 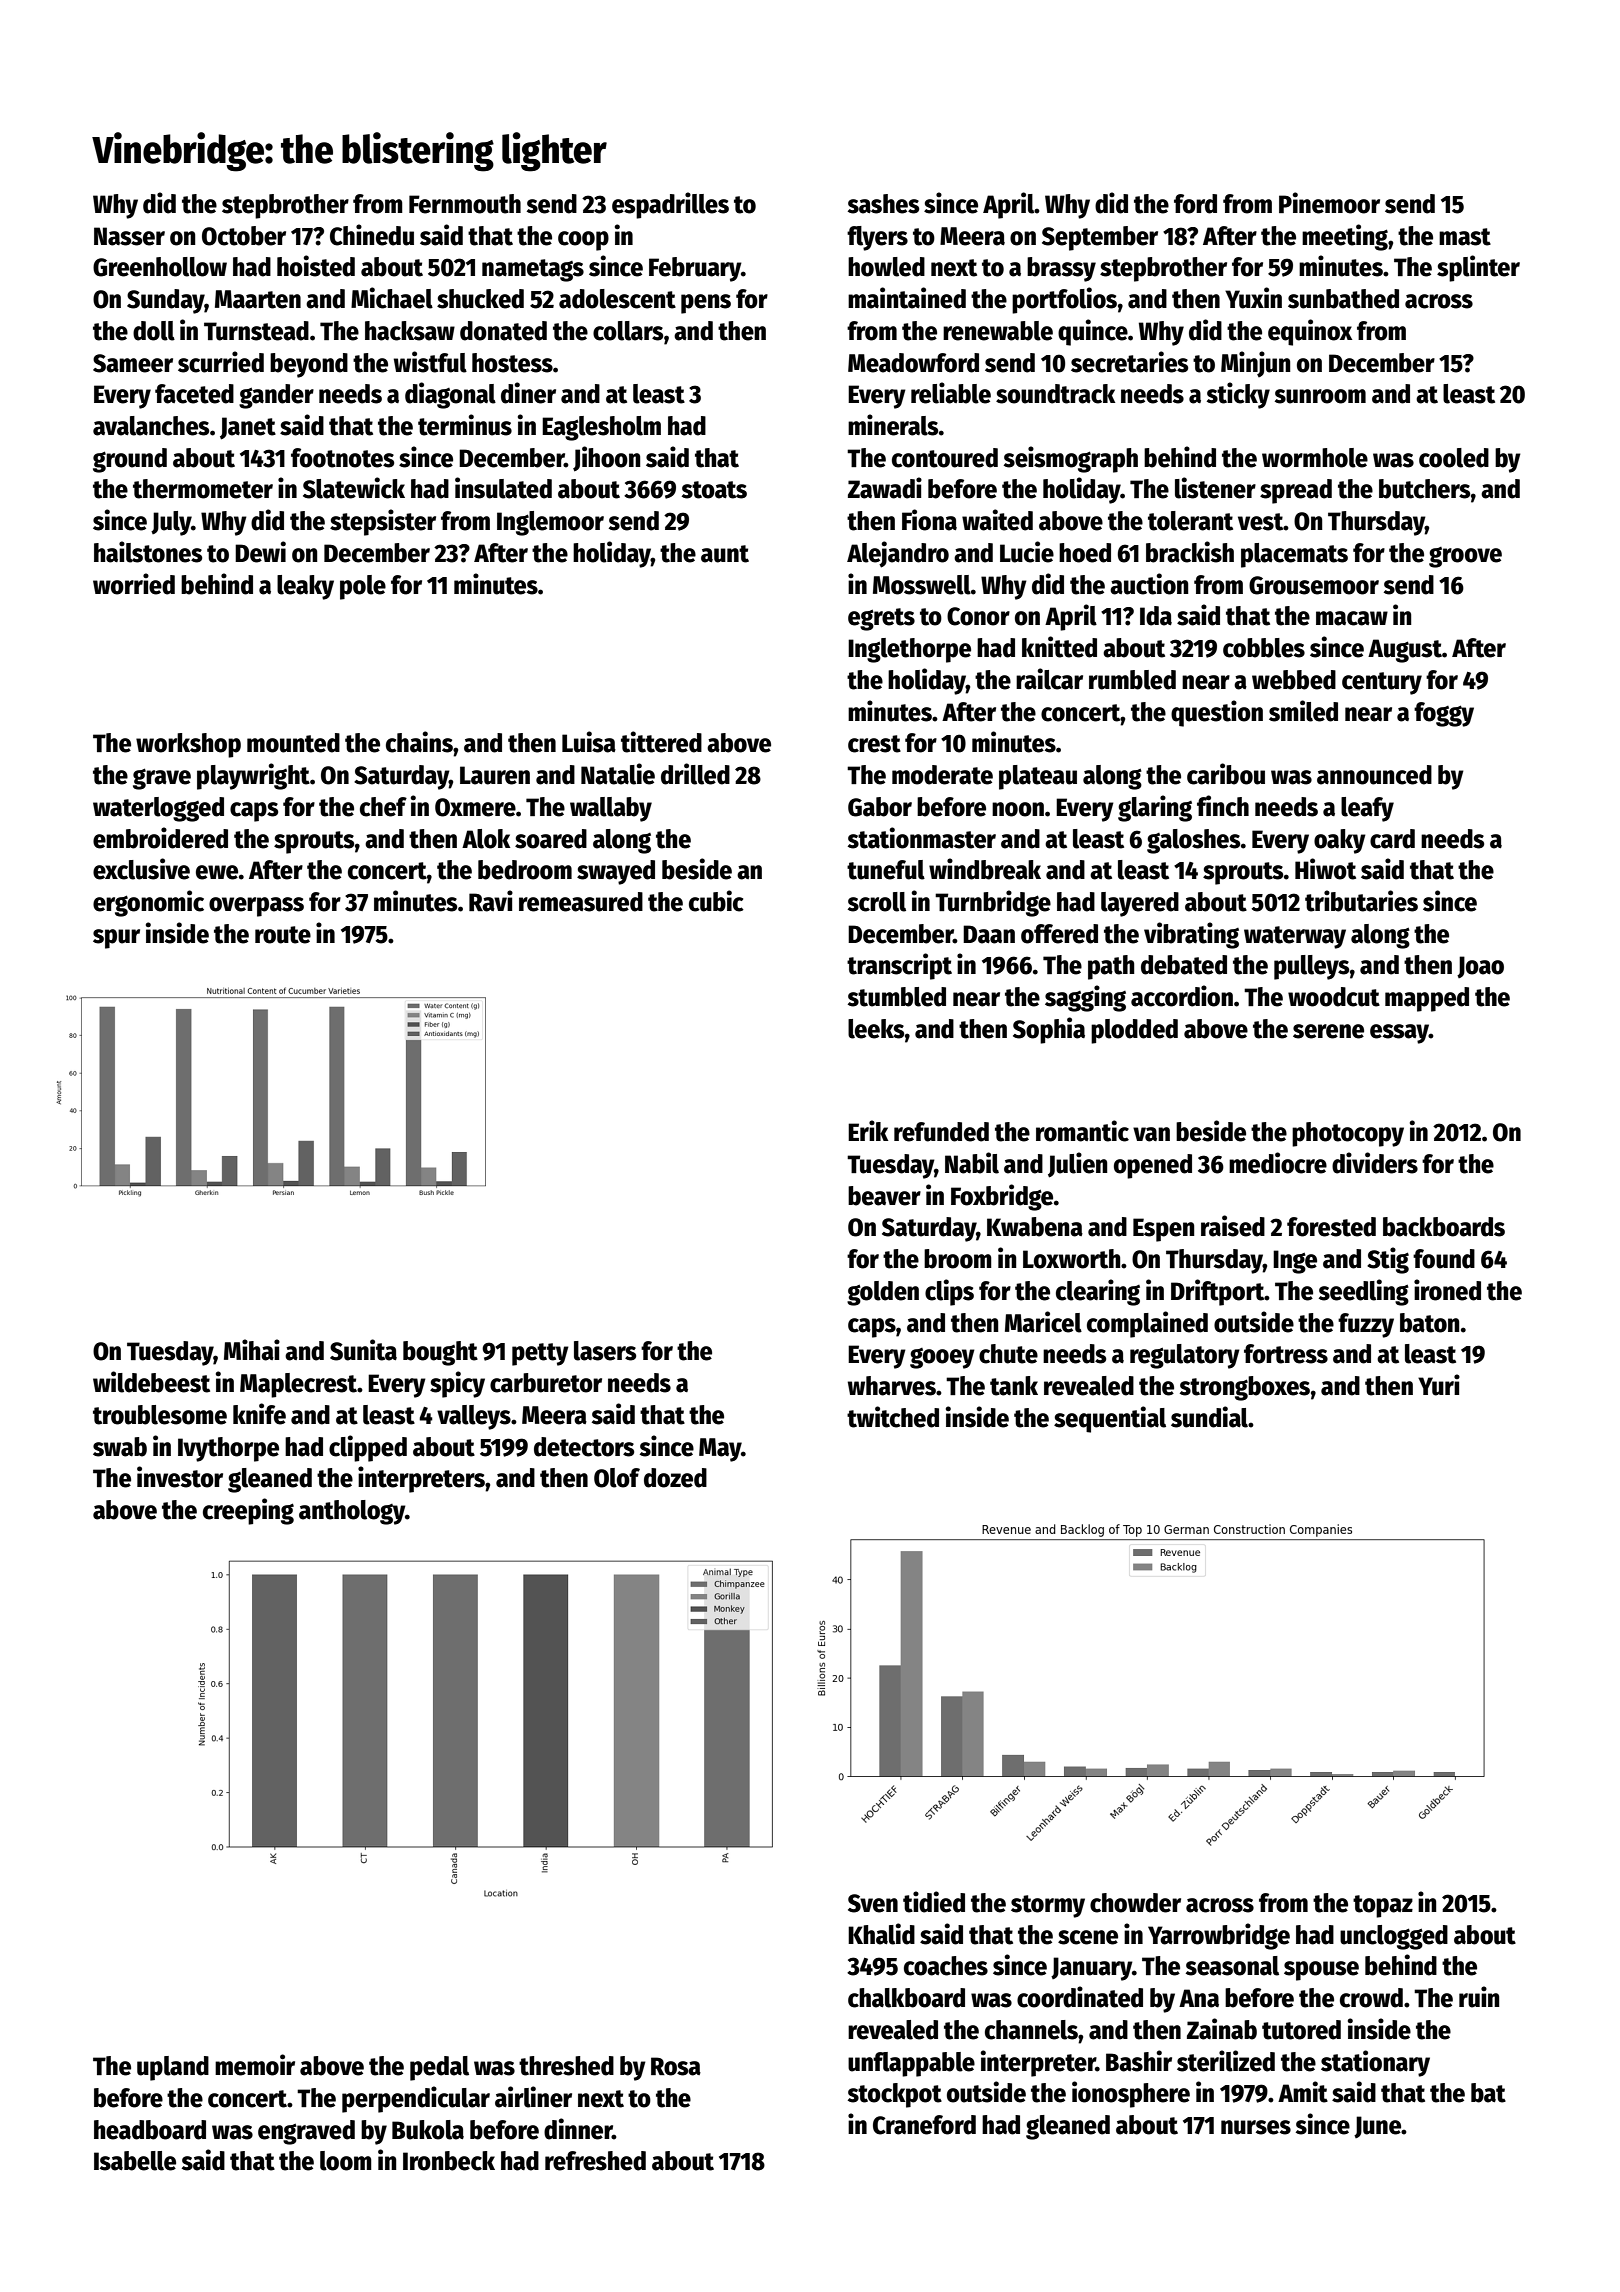 I want to click on Isabelle, so click(x=135, y=2161).
